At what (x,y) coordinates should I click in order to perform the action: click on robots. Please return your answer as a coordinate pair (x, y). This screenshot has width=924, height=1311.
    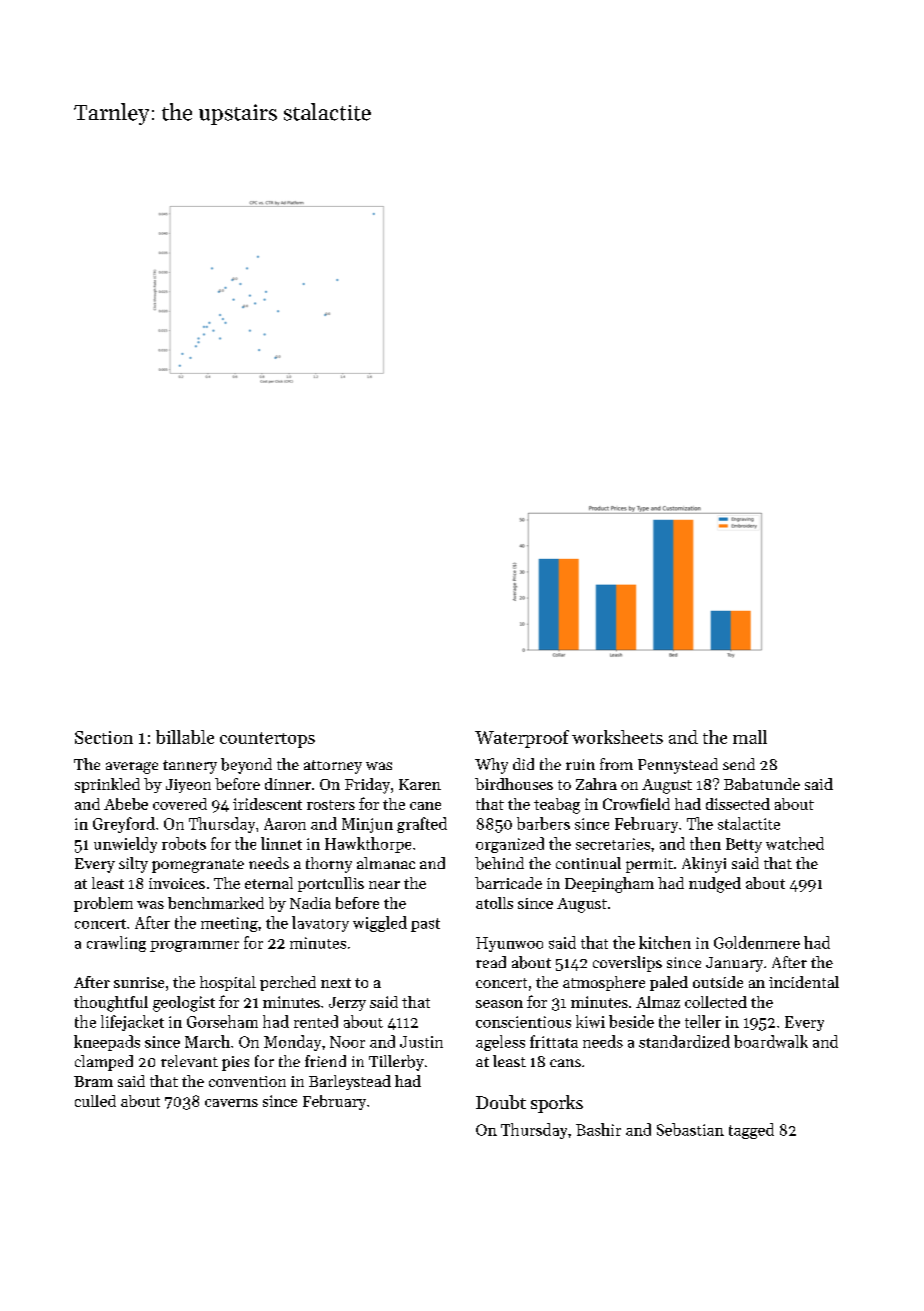
    Looking at the image, I should click on (184, 843).
